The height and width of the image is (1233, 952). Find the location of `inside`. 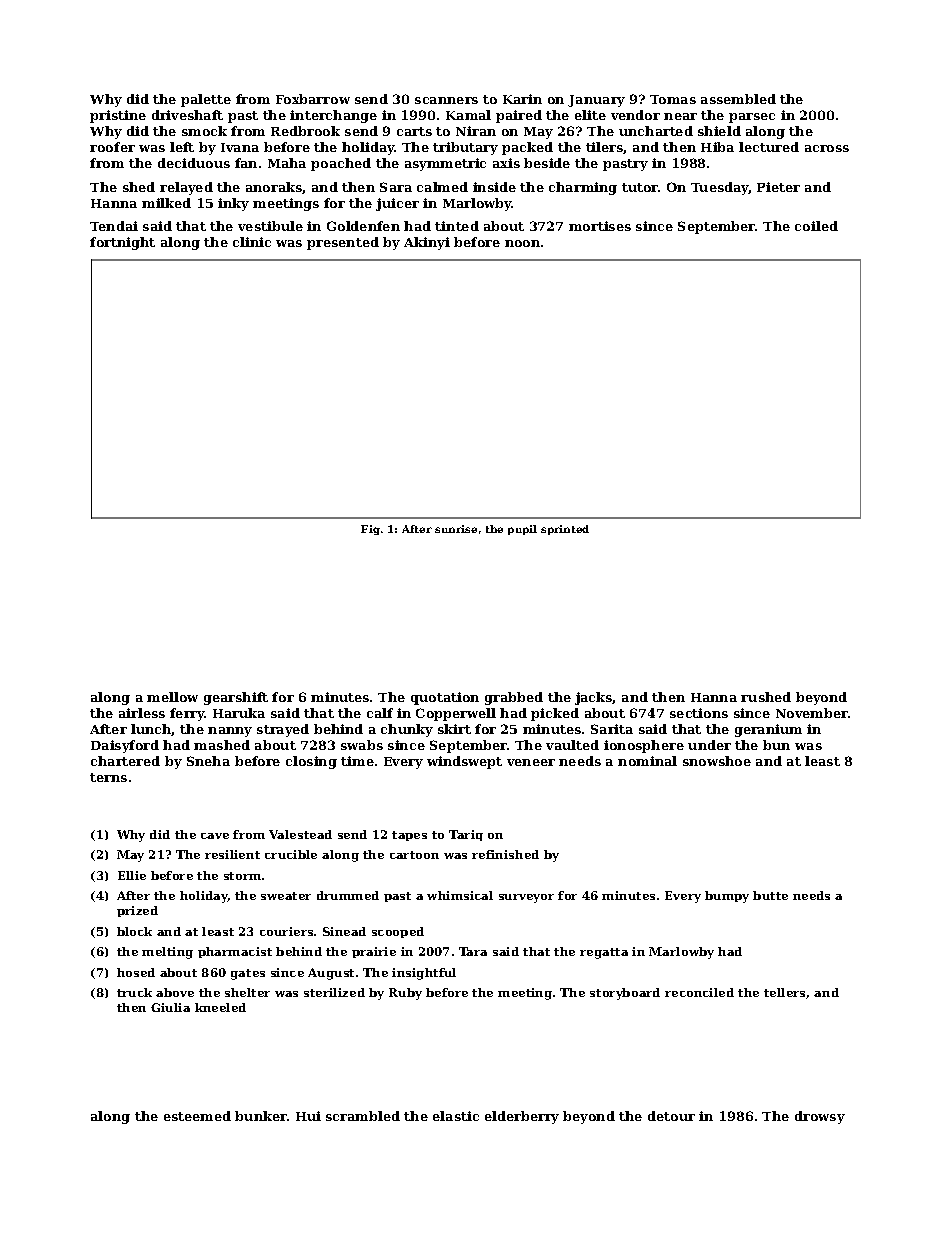

inside is located at coordinates (494, 187).
